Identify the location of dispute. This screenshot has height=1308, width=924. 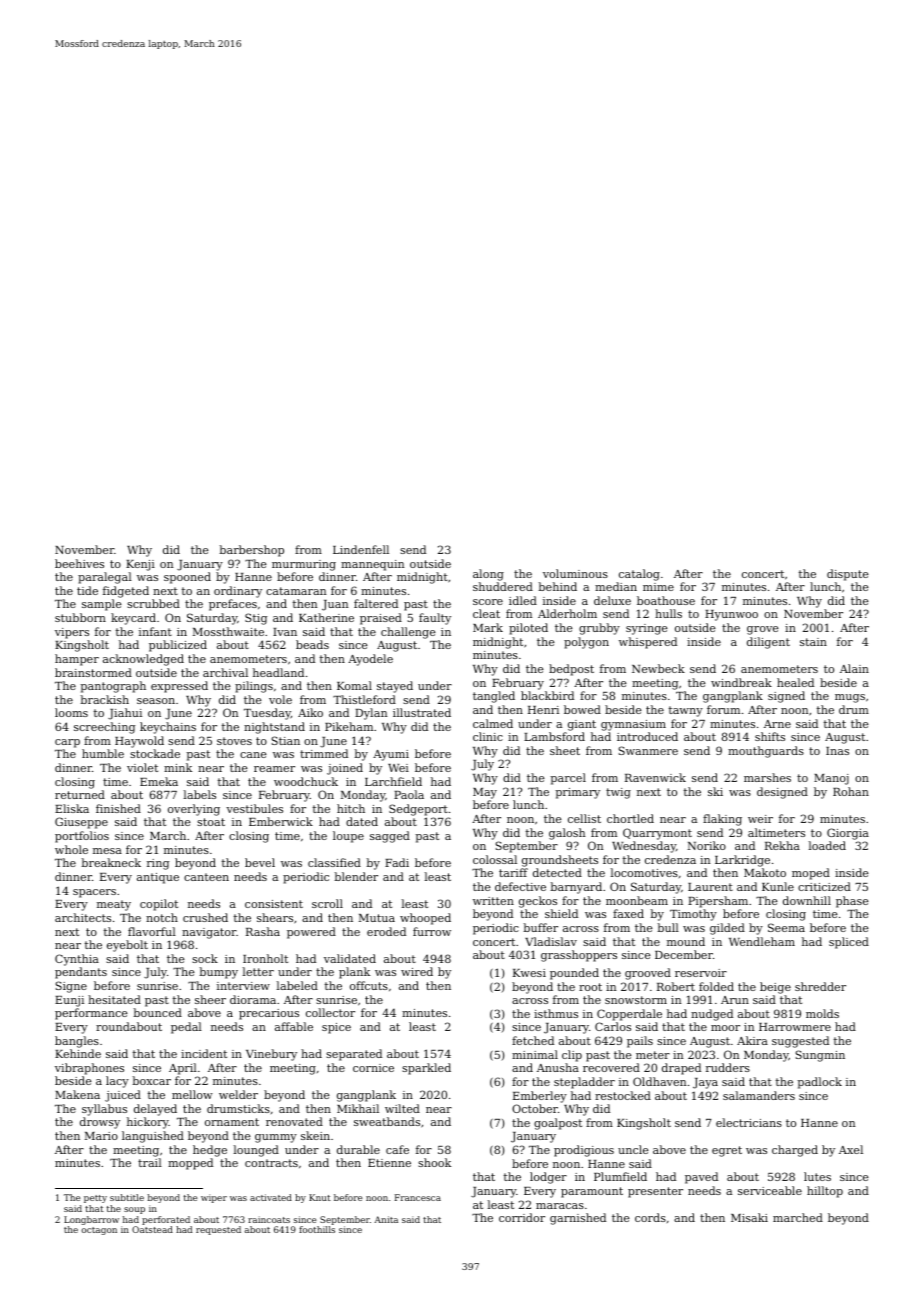
(848, 575).
